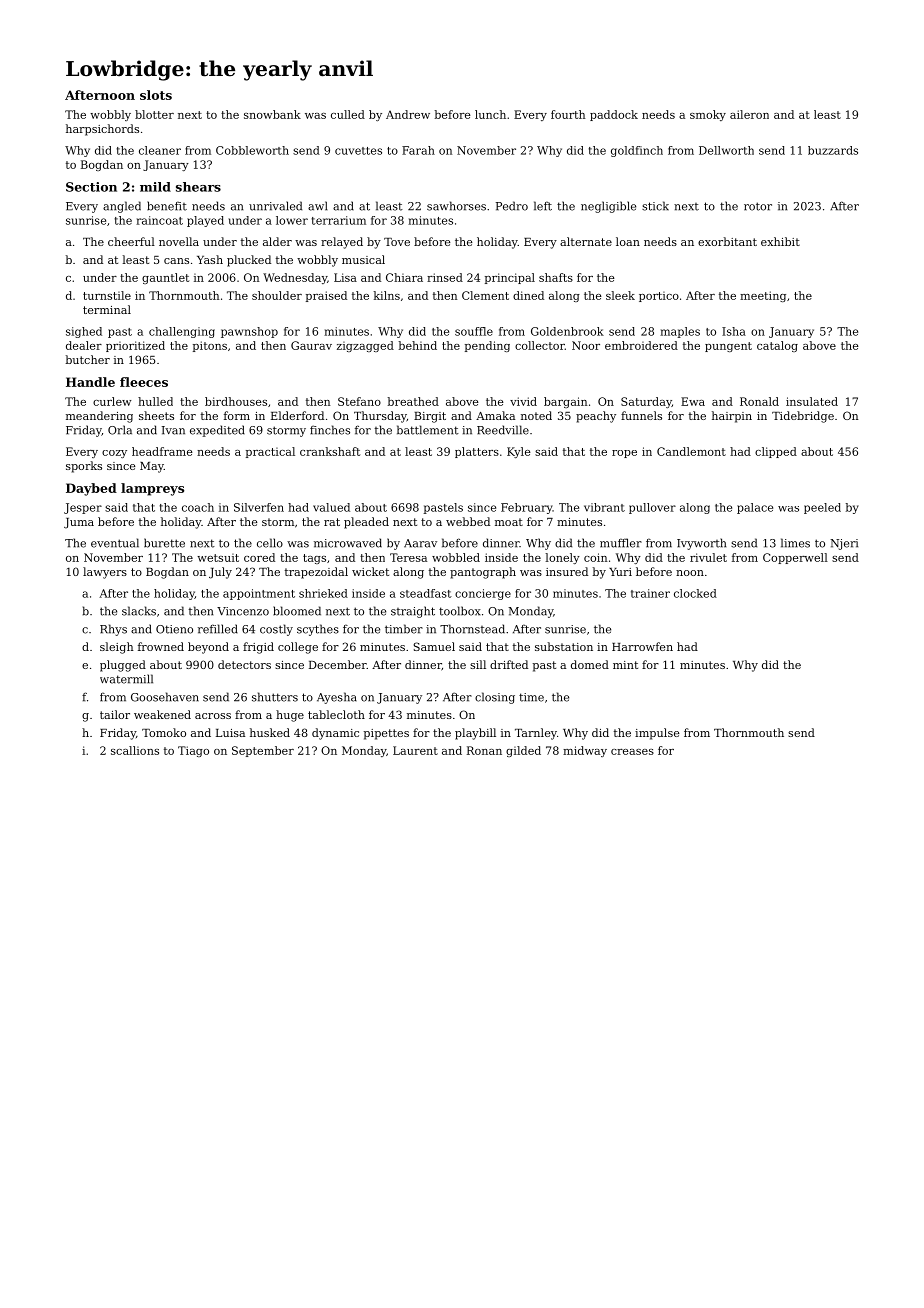 This screenshot has width=924, height=1308. I want to click on rotor, so click(758, 206).
